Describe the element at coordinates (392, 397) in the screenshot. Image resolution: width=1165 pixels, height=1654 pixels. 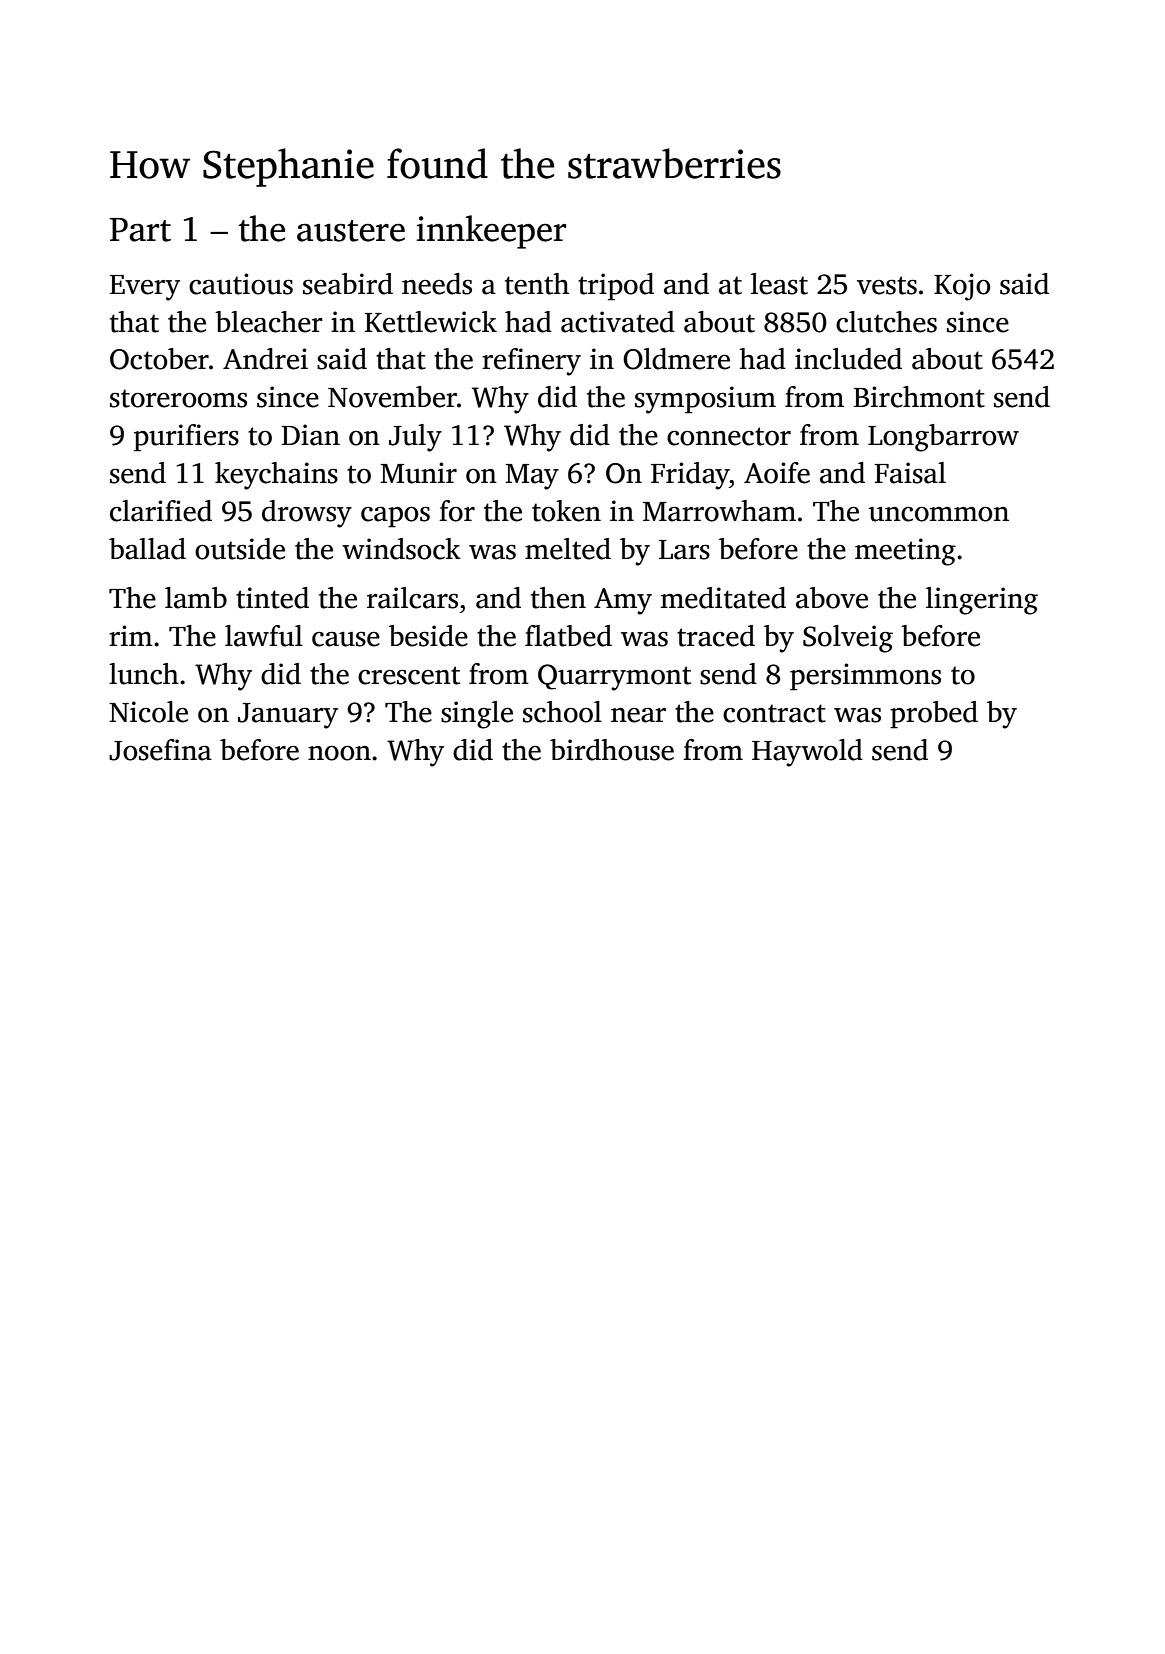
I see `November` at that location.
